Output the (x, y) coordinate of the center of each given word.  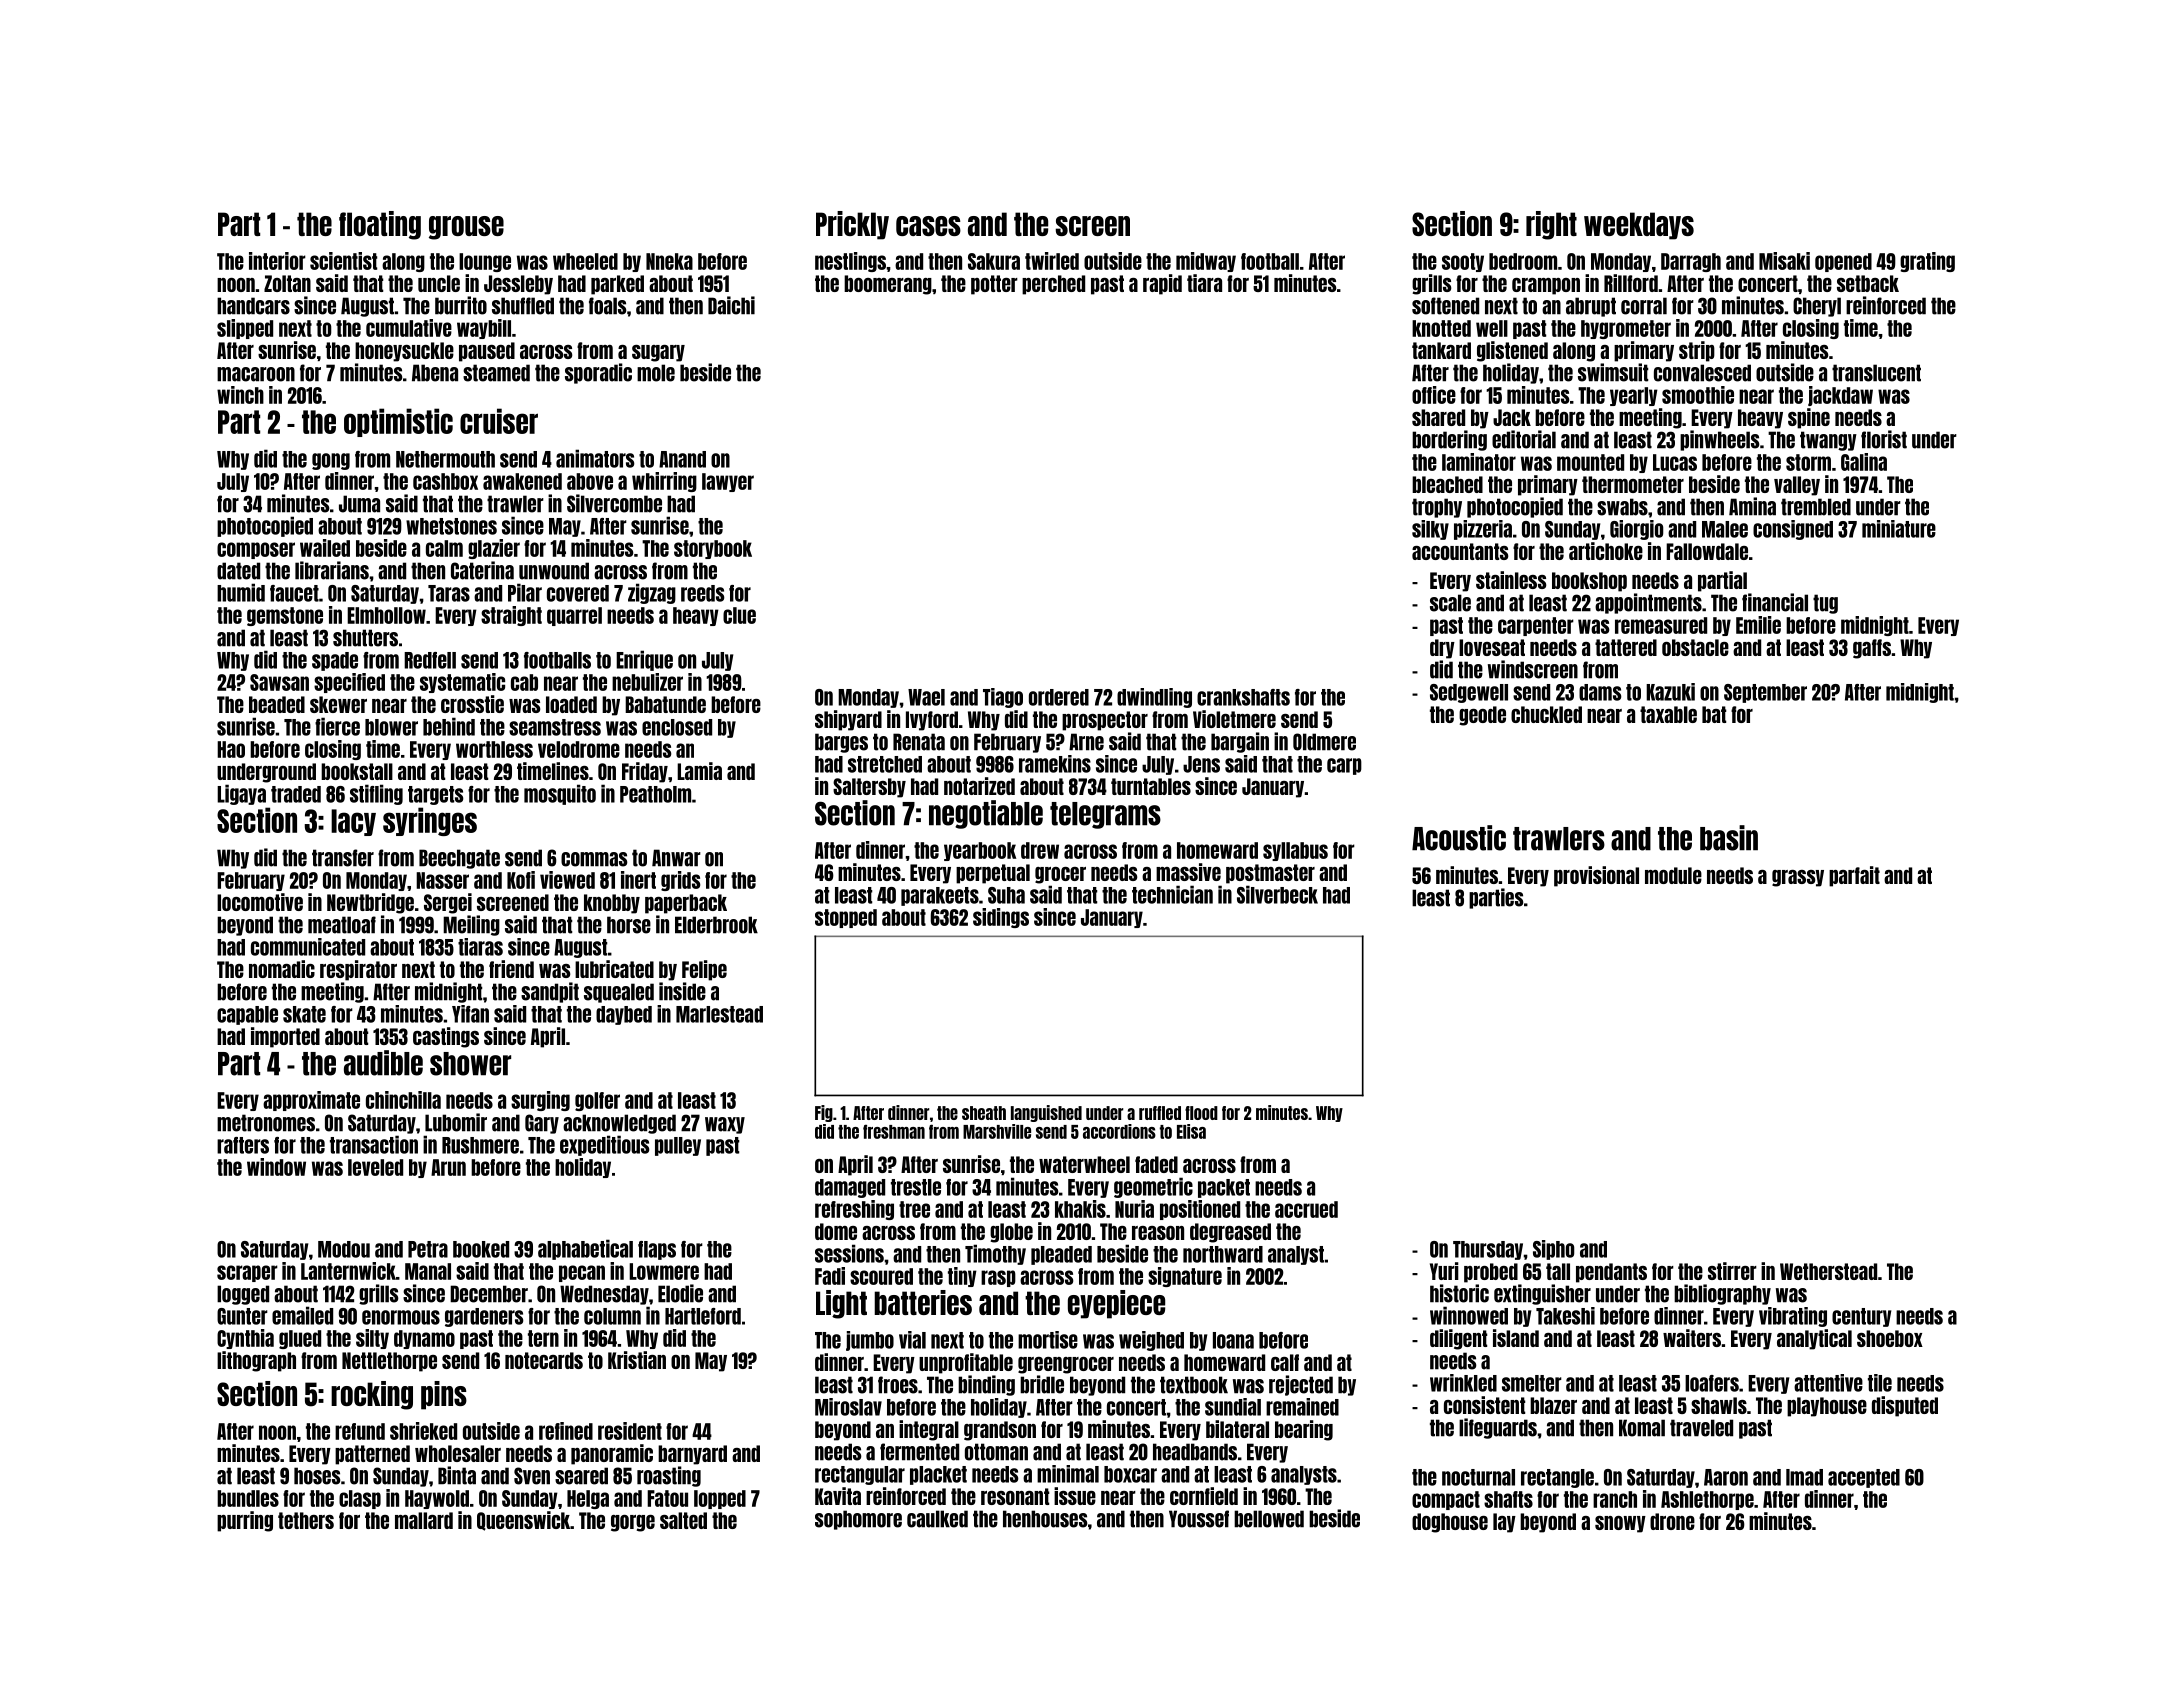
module (1673, 875)
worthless (494, 749)
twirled (1052, 261)
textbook (1194, 1385)
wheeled (585, 261)
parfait (1854, 876)
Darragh (1691, 262)
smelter (1532, 1383)
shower (470, 1064)
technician (1172, 894)
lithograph (256, 1361)
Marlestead (719, 1014)
